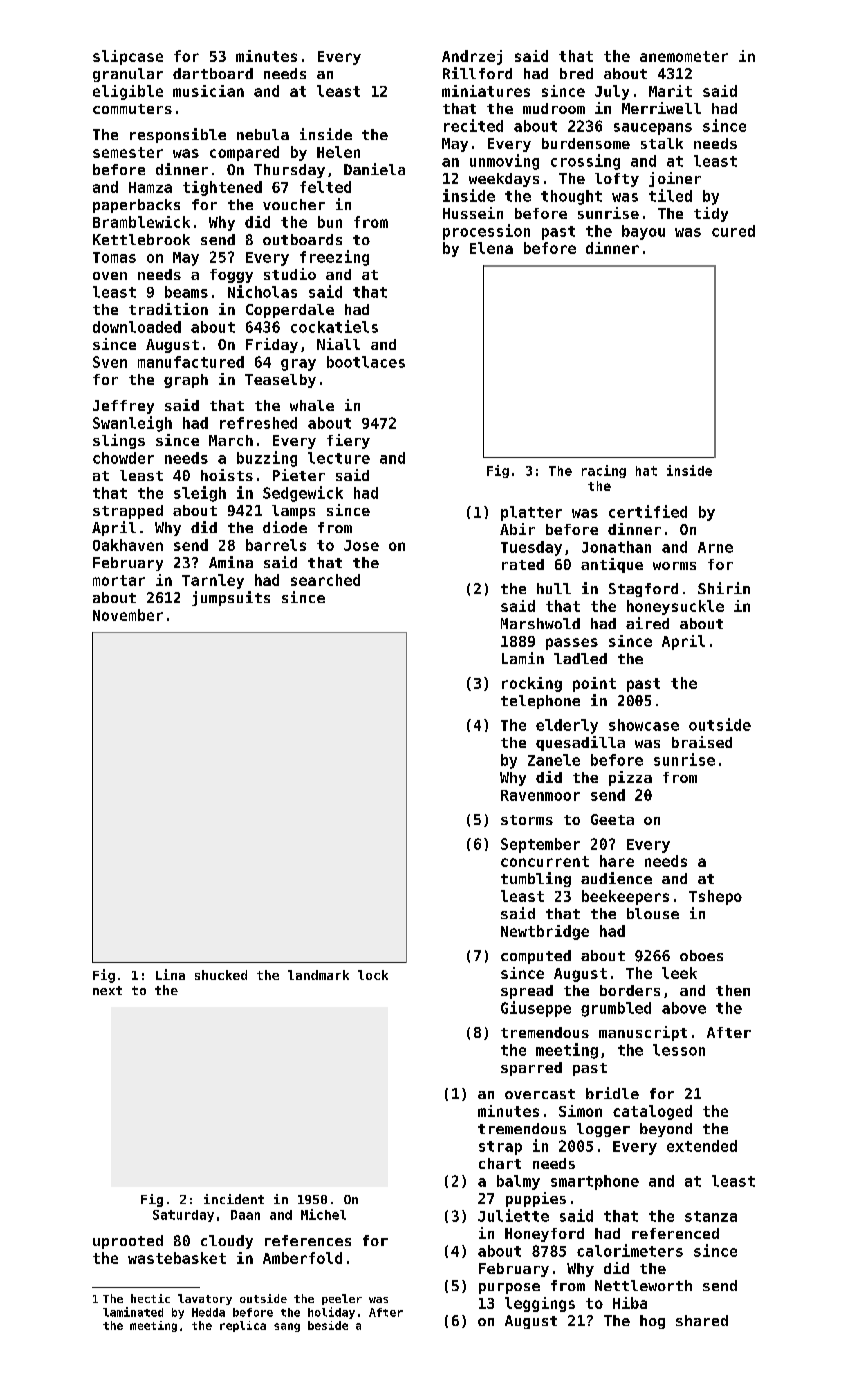  Describe the element at coordinates (330, 222) in the image. I see `bun` at that location.
